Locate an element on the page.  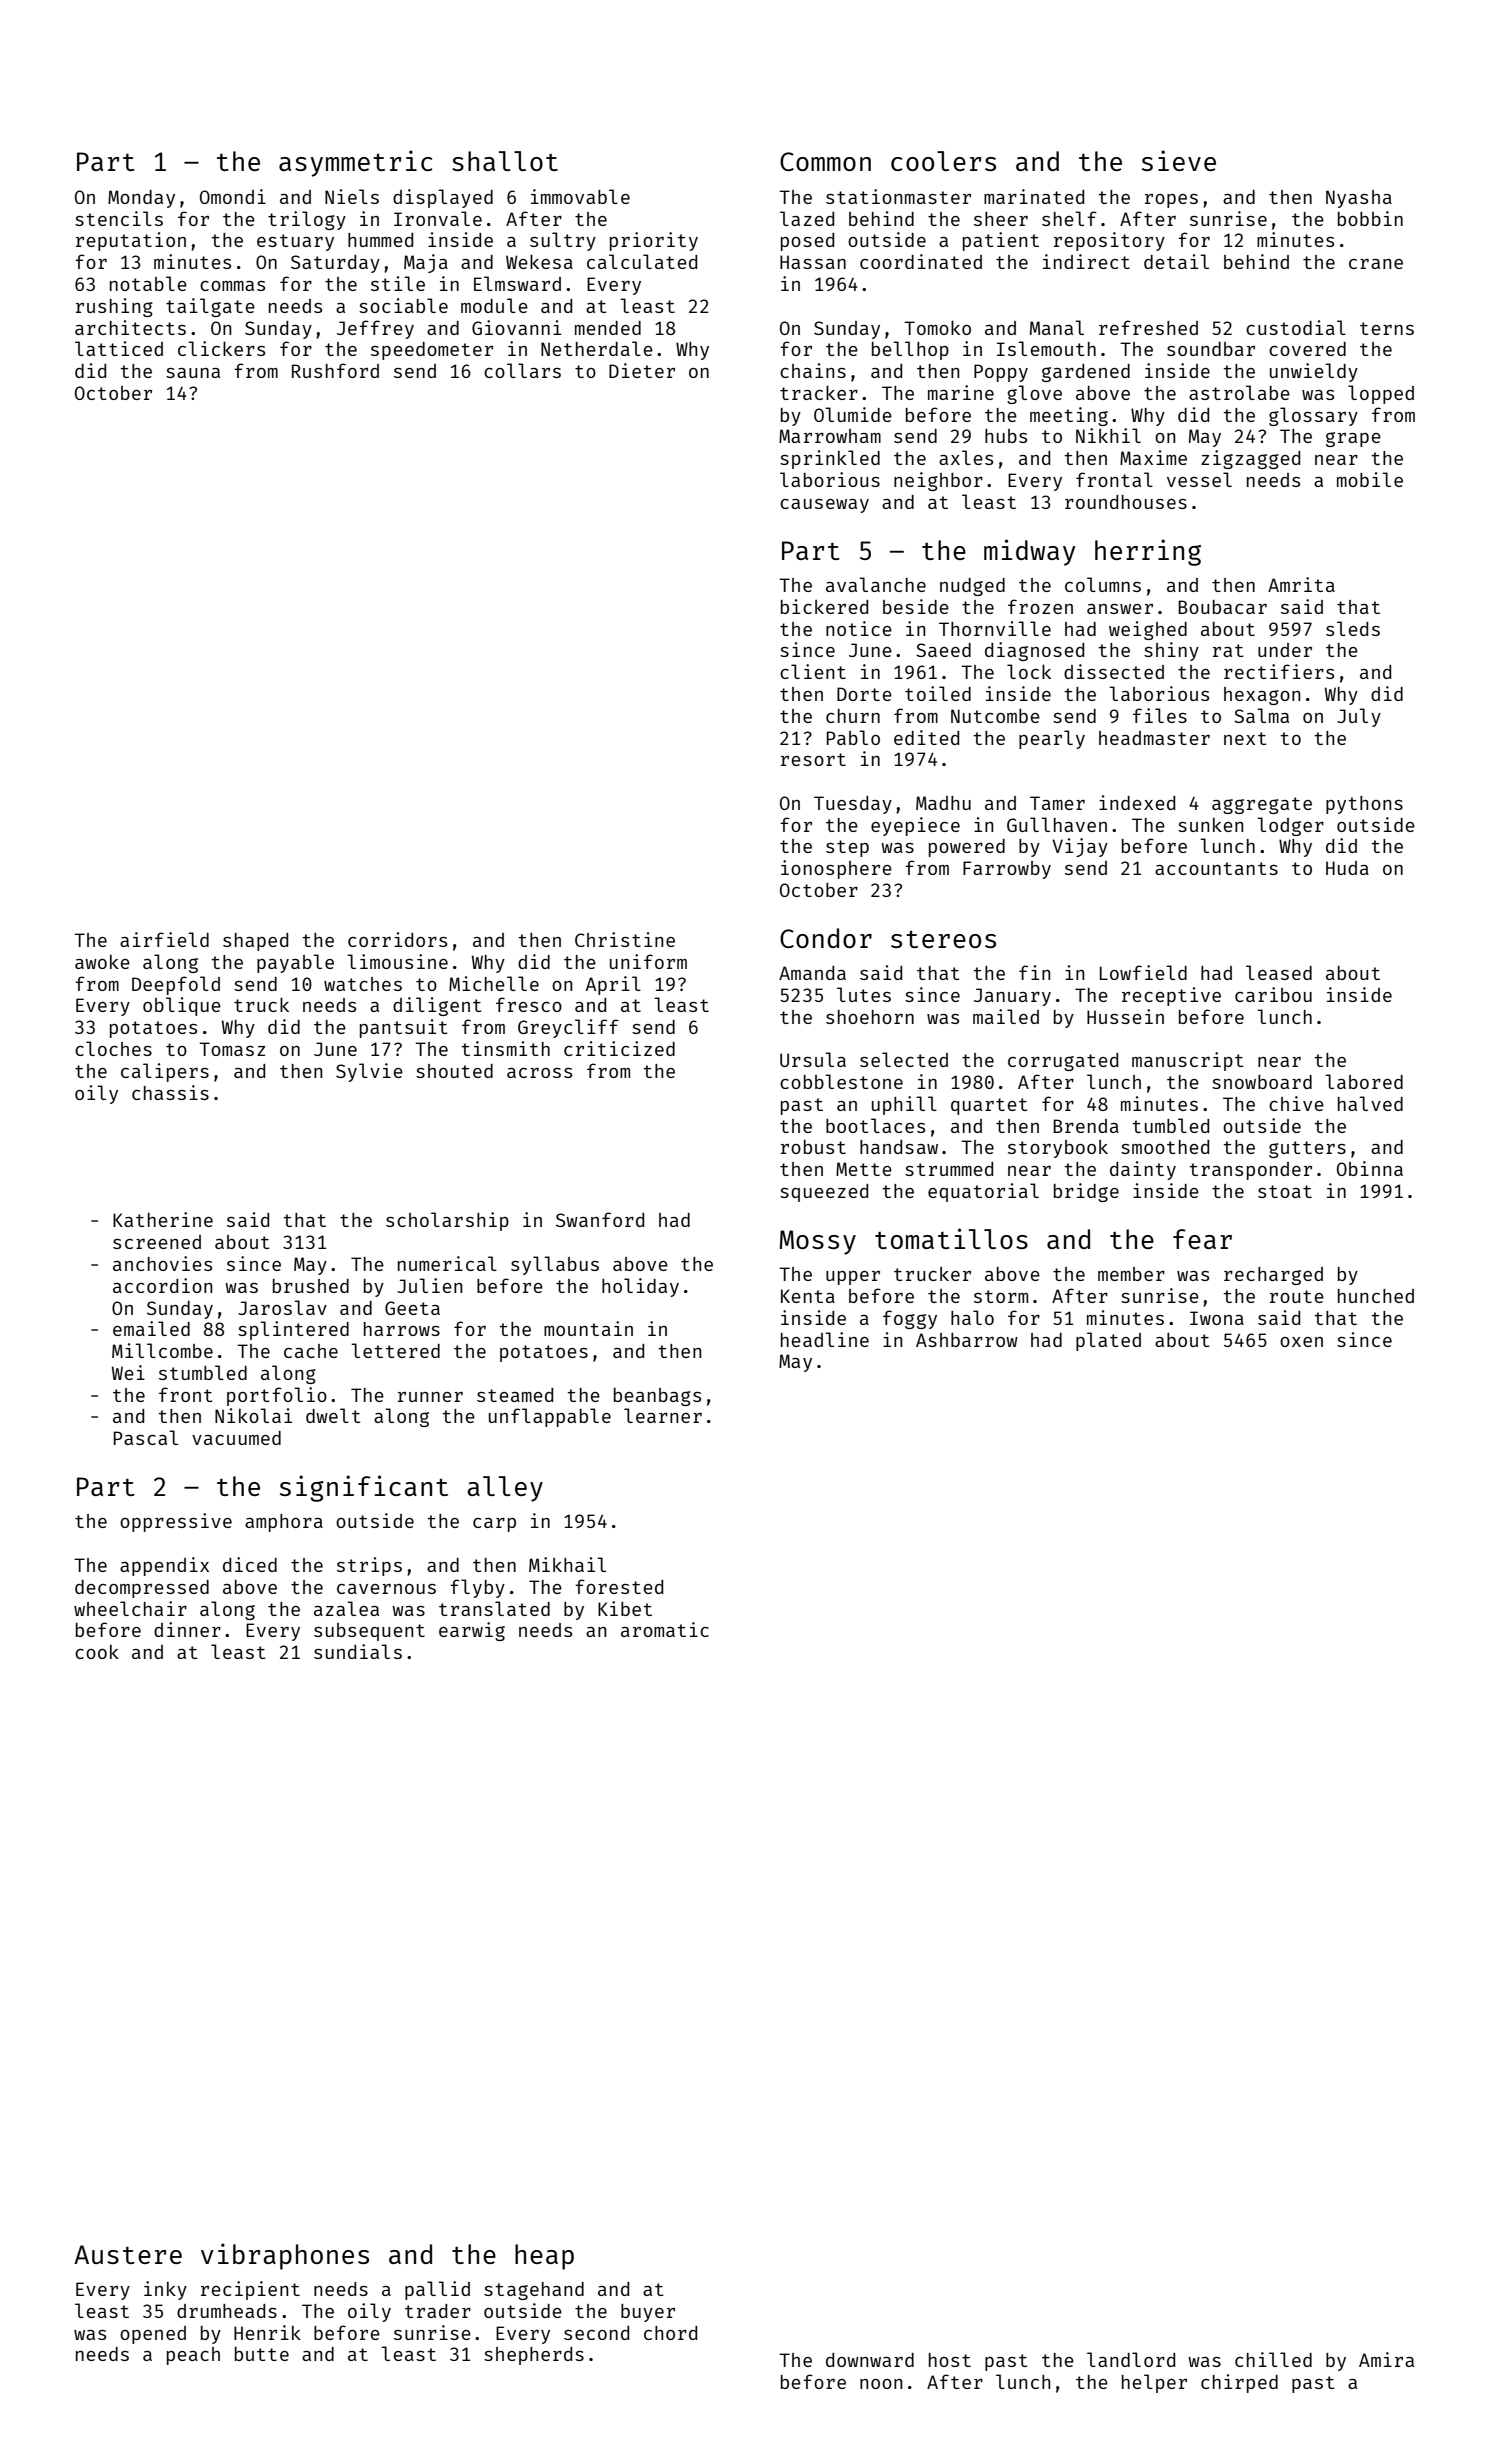
sieve is located at coordinates (1179, 160).
